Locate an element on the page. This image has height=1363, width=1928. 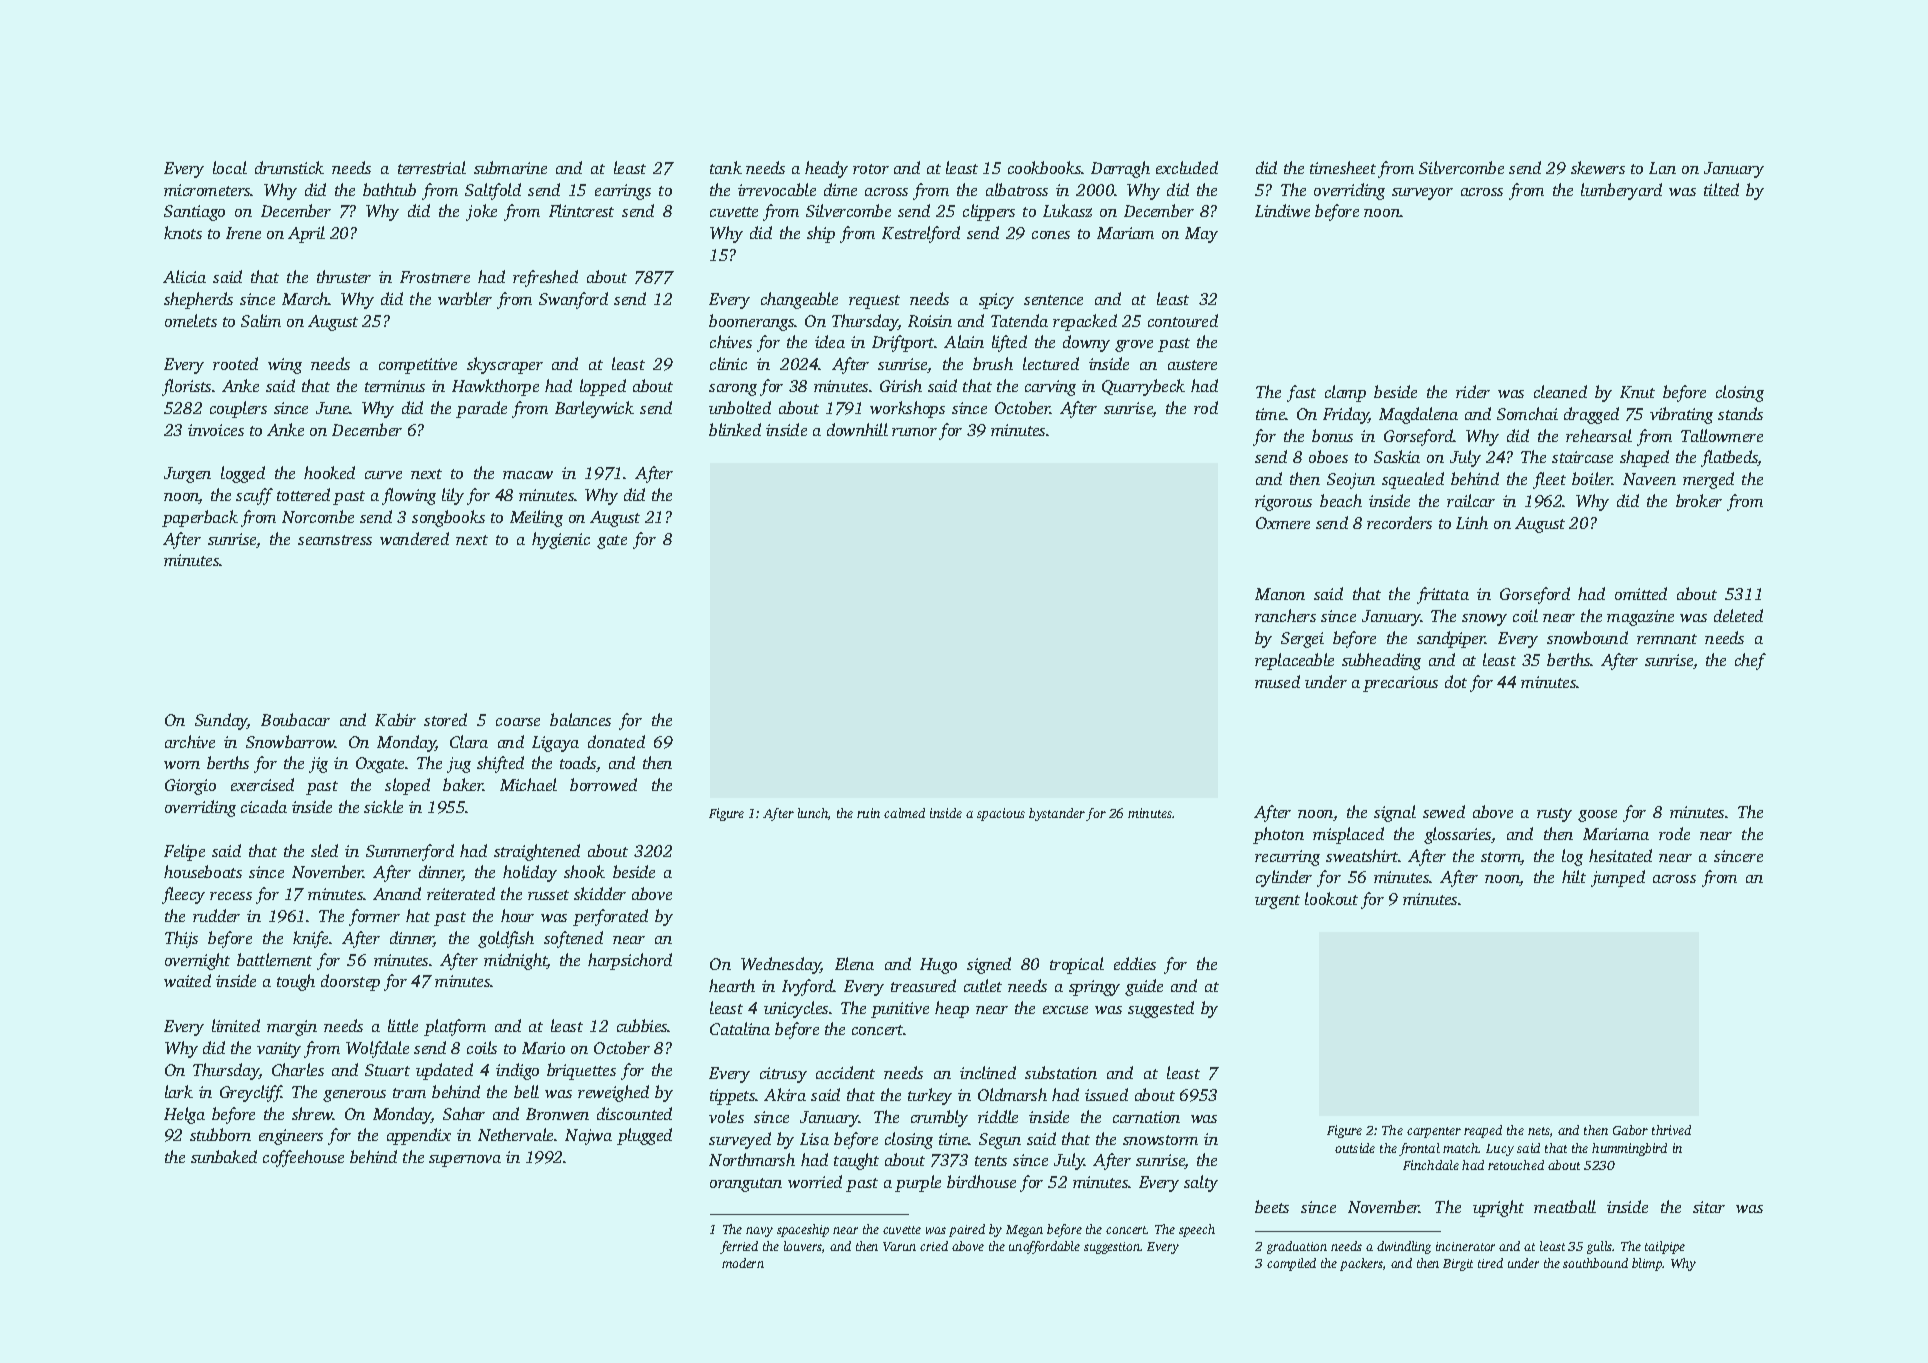
submarine is located at coordinates (510, 167).
